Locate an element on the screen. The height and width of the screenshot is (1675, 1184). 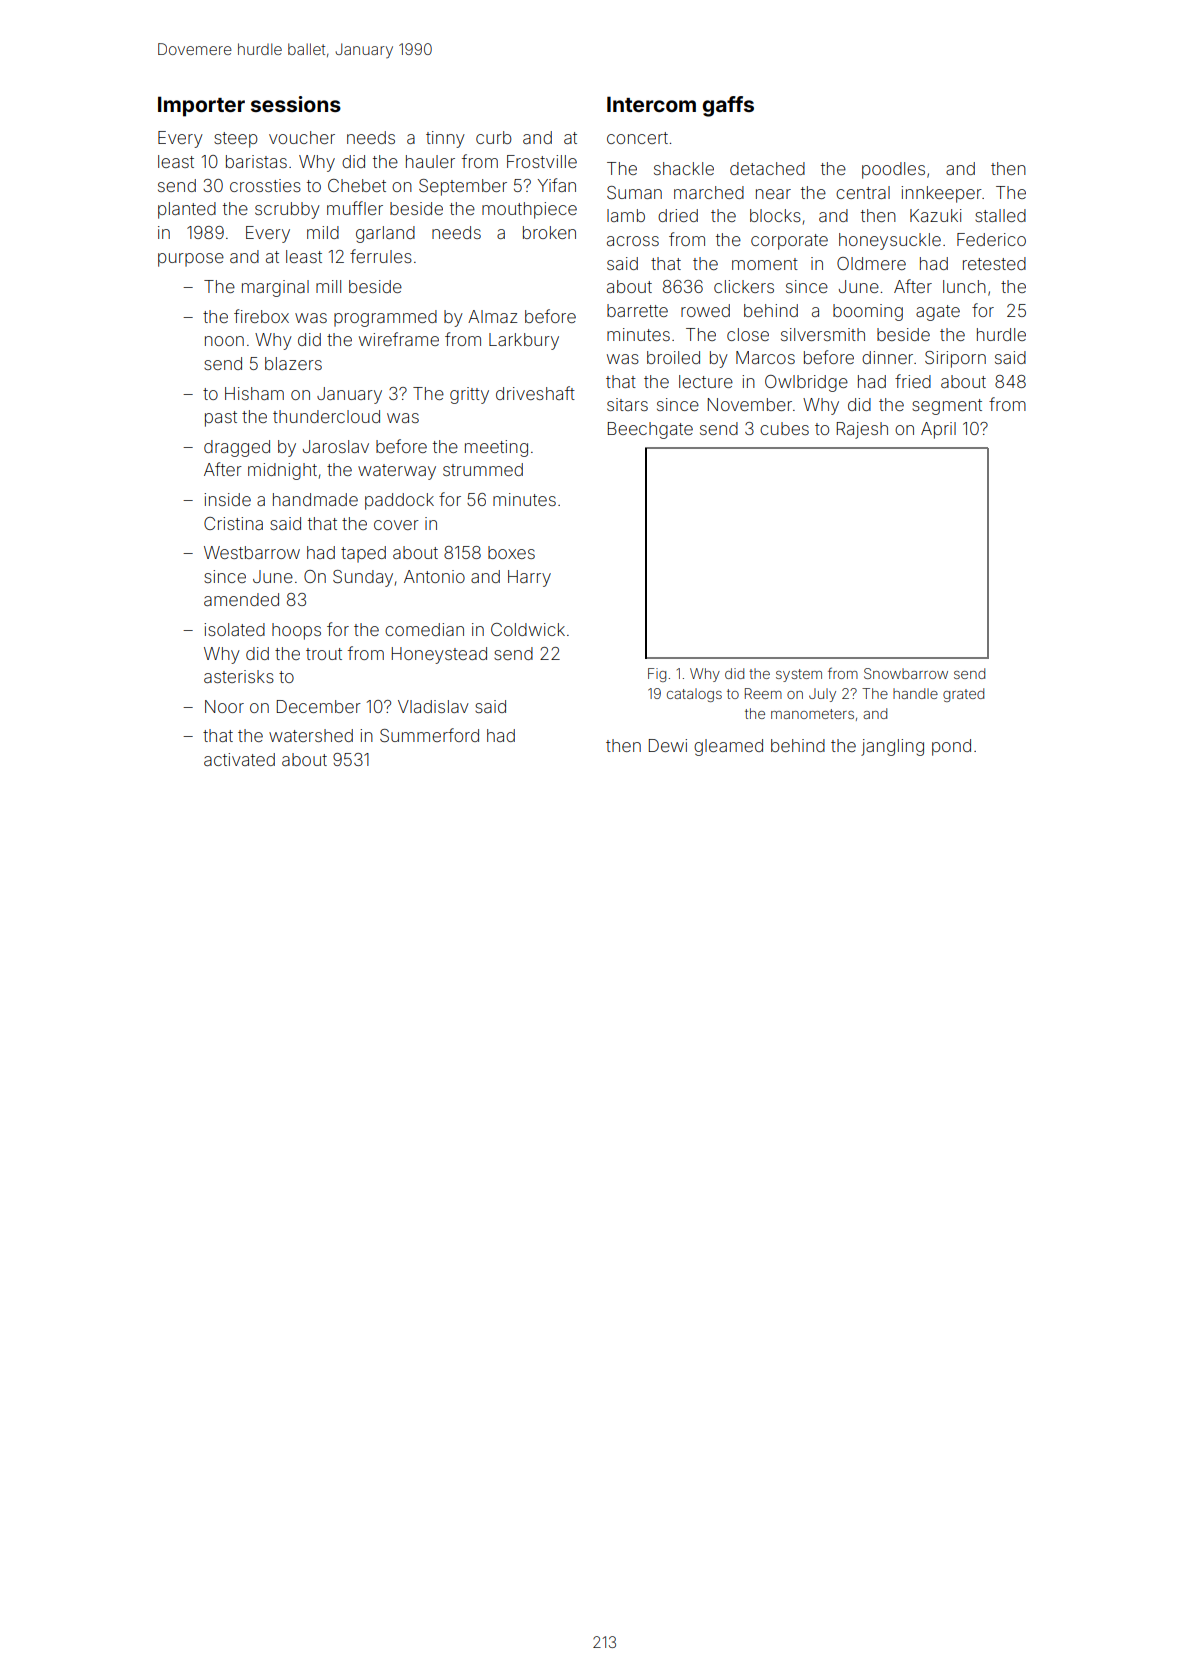
amended is located at coordinates (241, 599).
